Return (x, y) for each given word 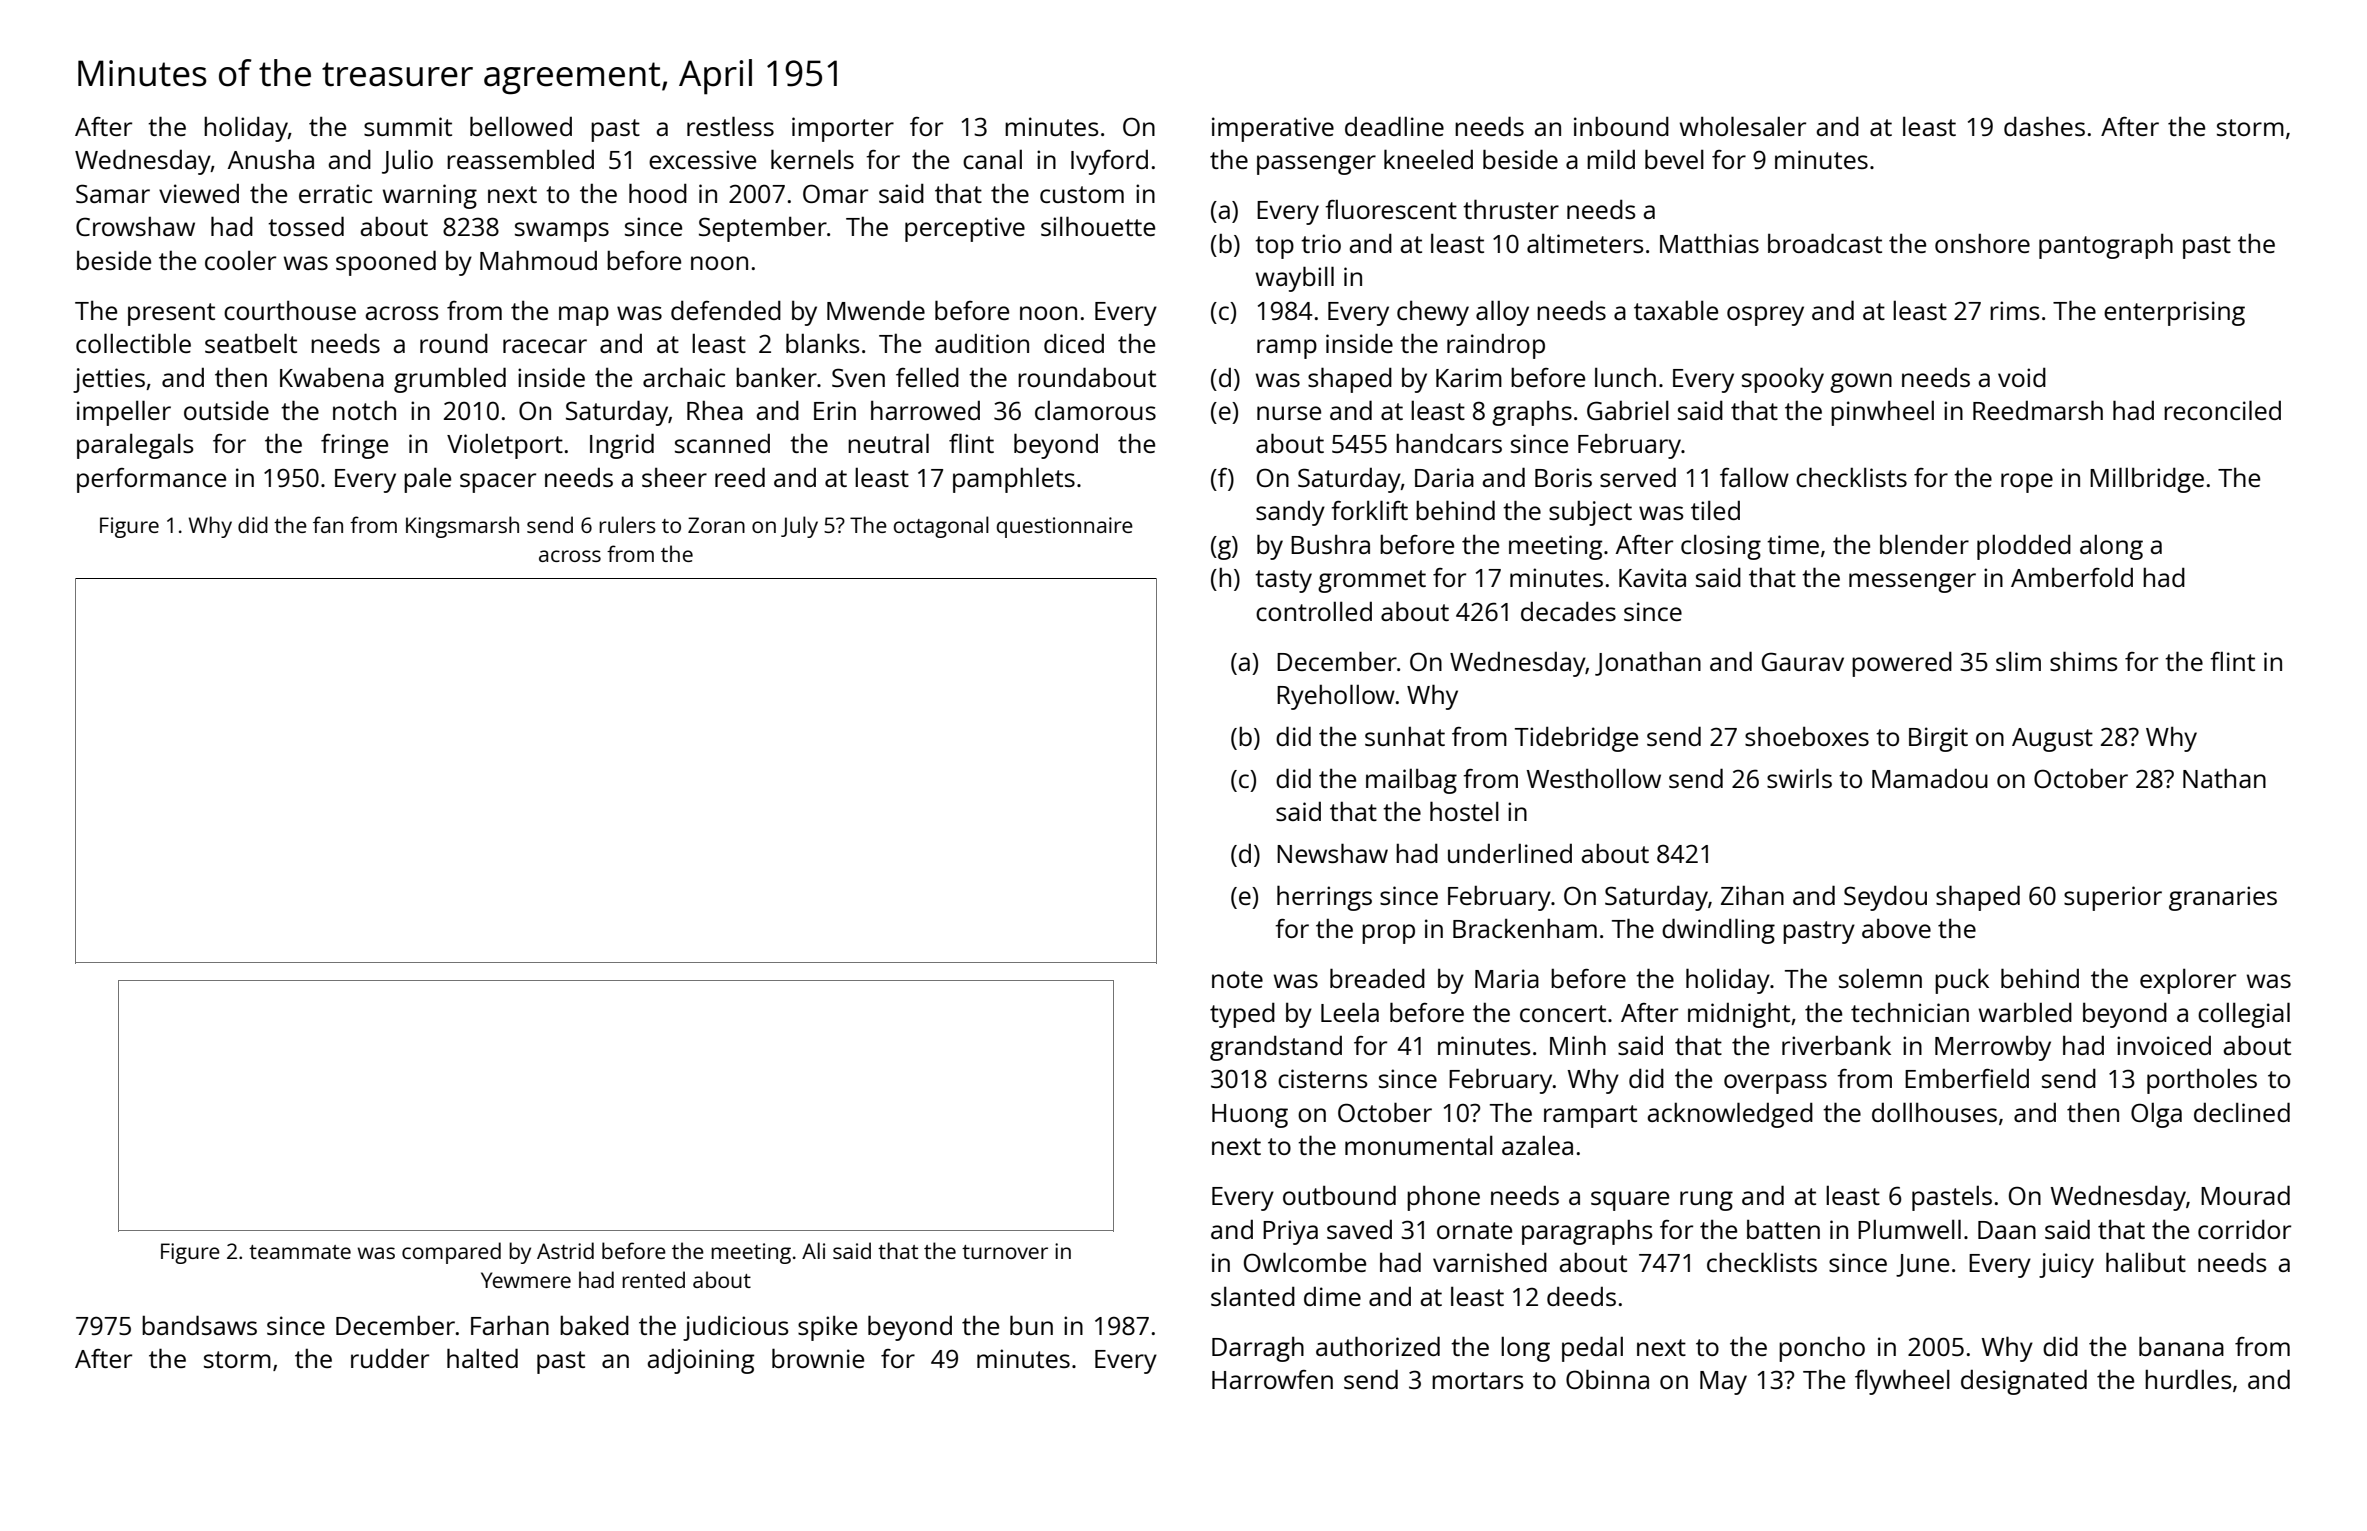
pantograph (2106, 246)
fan (328, 524)
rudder (390, 1358)
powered (1902, 664)
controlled (1314, 611)
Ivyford (1109, 162)
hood (658, 193)
